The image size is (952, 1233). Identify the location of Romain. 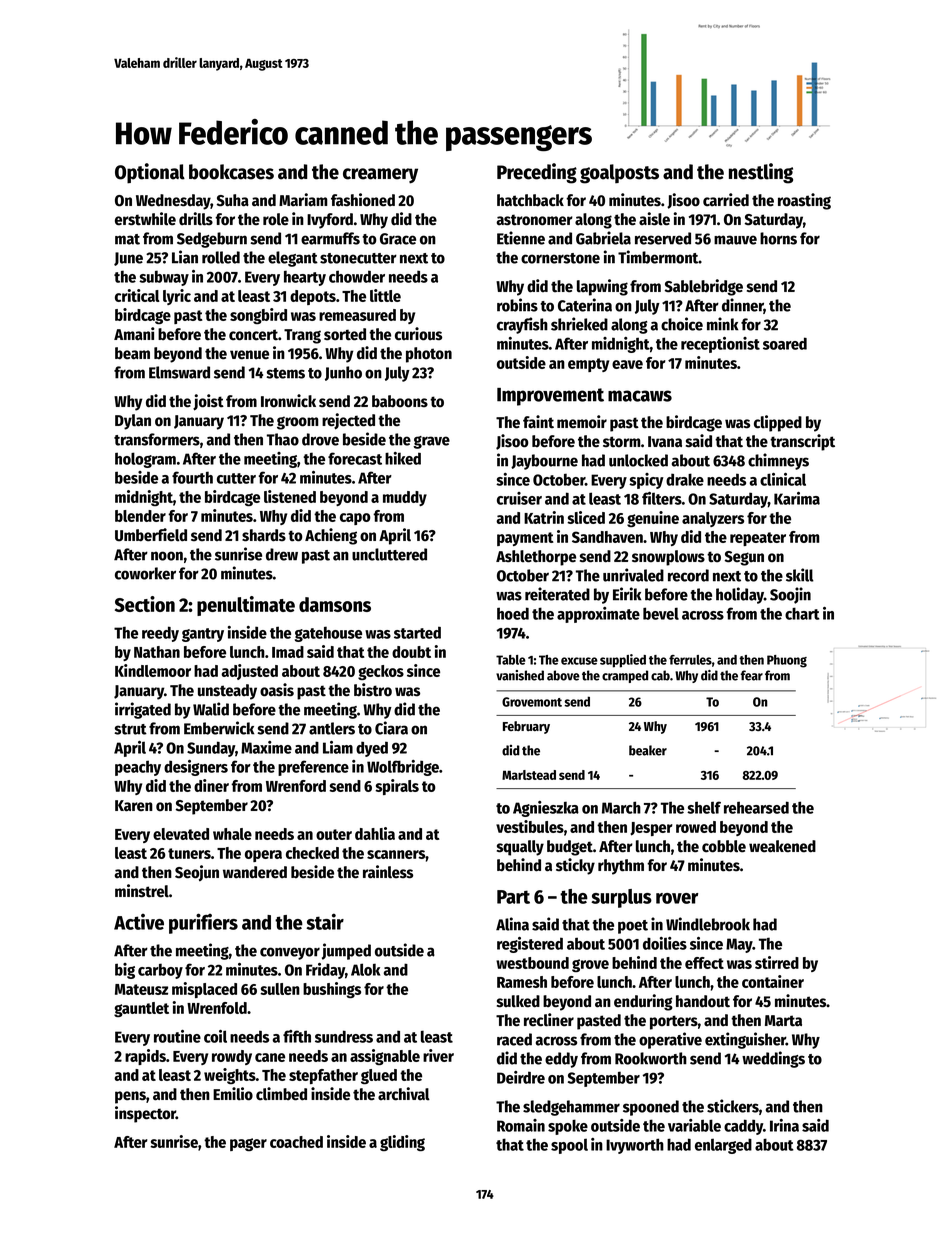
(521, 1125).
